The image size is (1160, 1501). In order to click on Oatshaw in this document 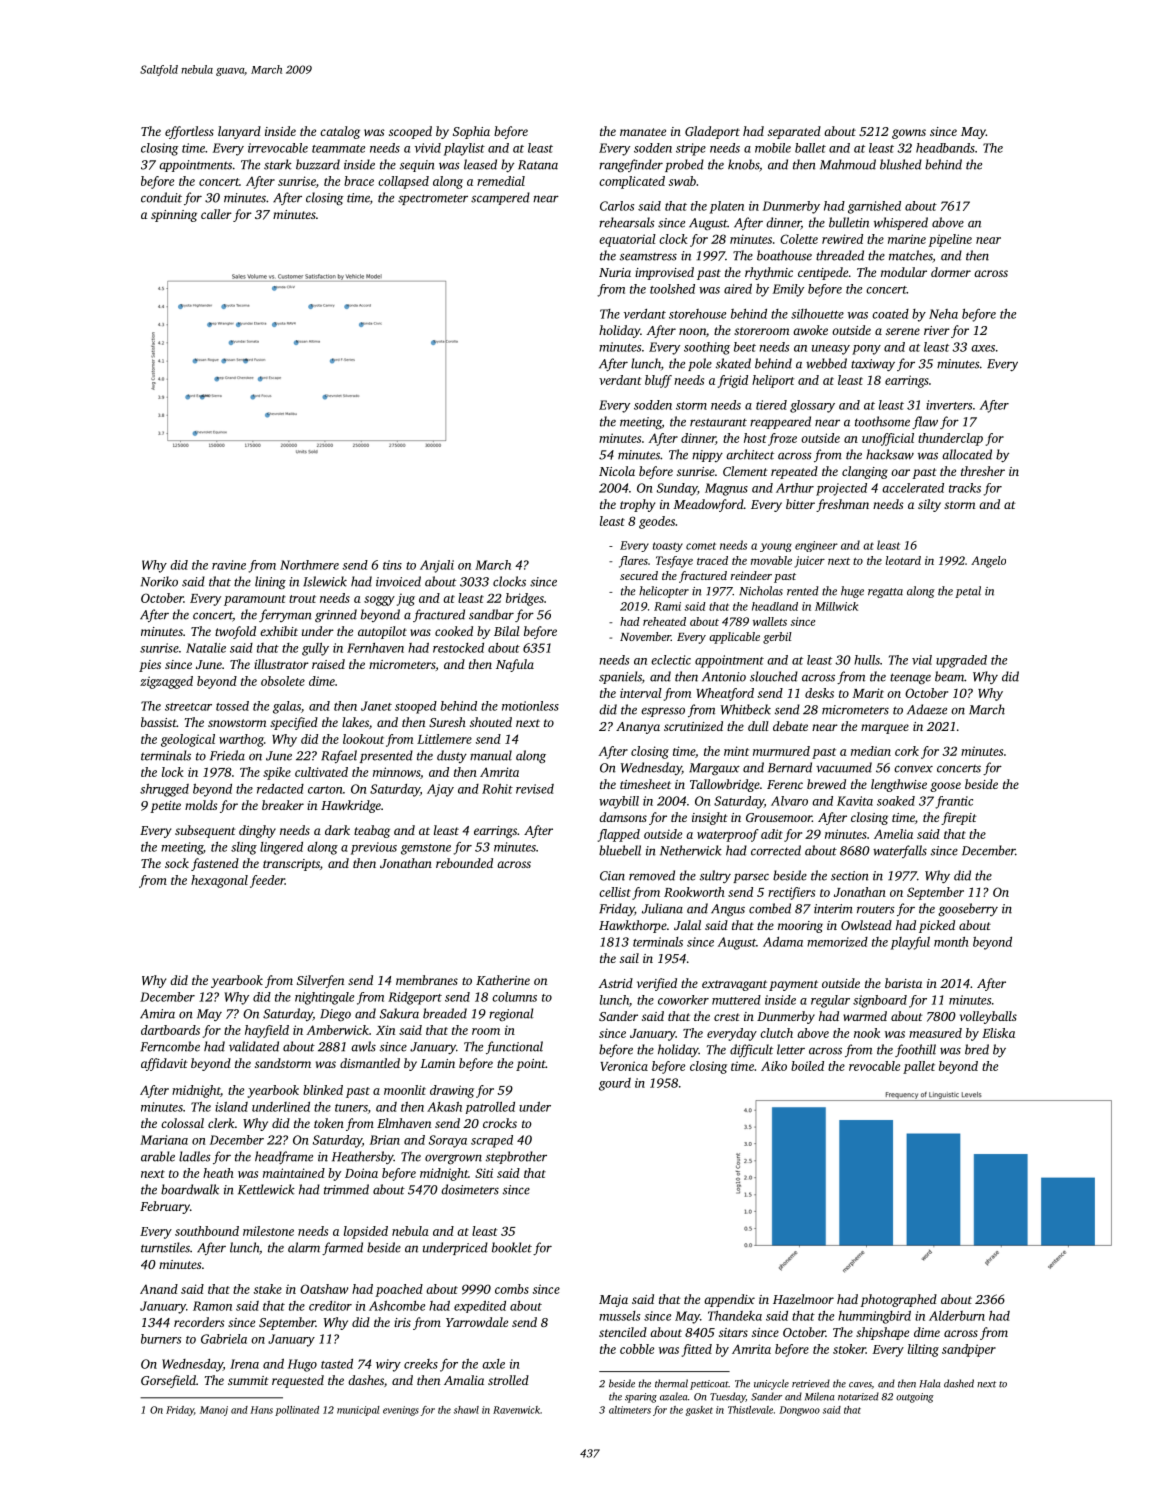, I will do `click(324, 1289)`.
